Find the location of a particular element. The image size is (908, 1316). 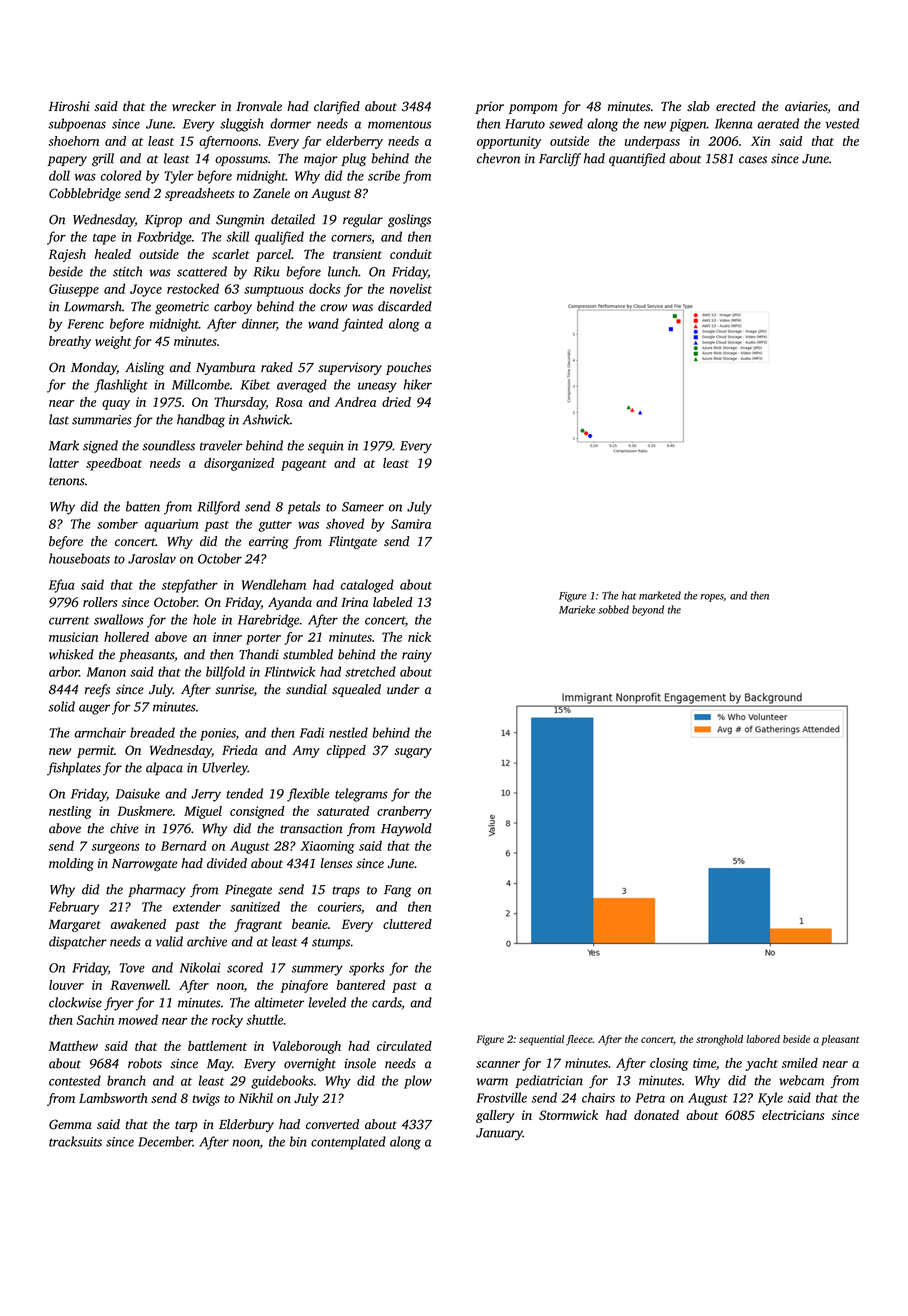

cases is located at coordinates (753, 160).
